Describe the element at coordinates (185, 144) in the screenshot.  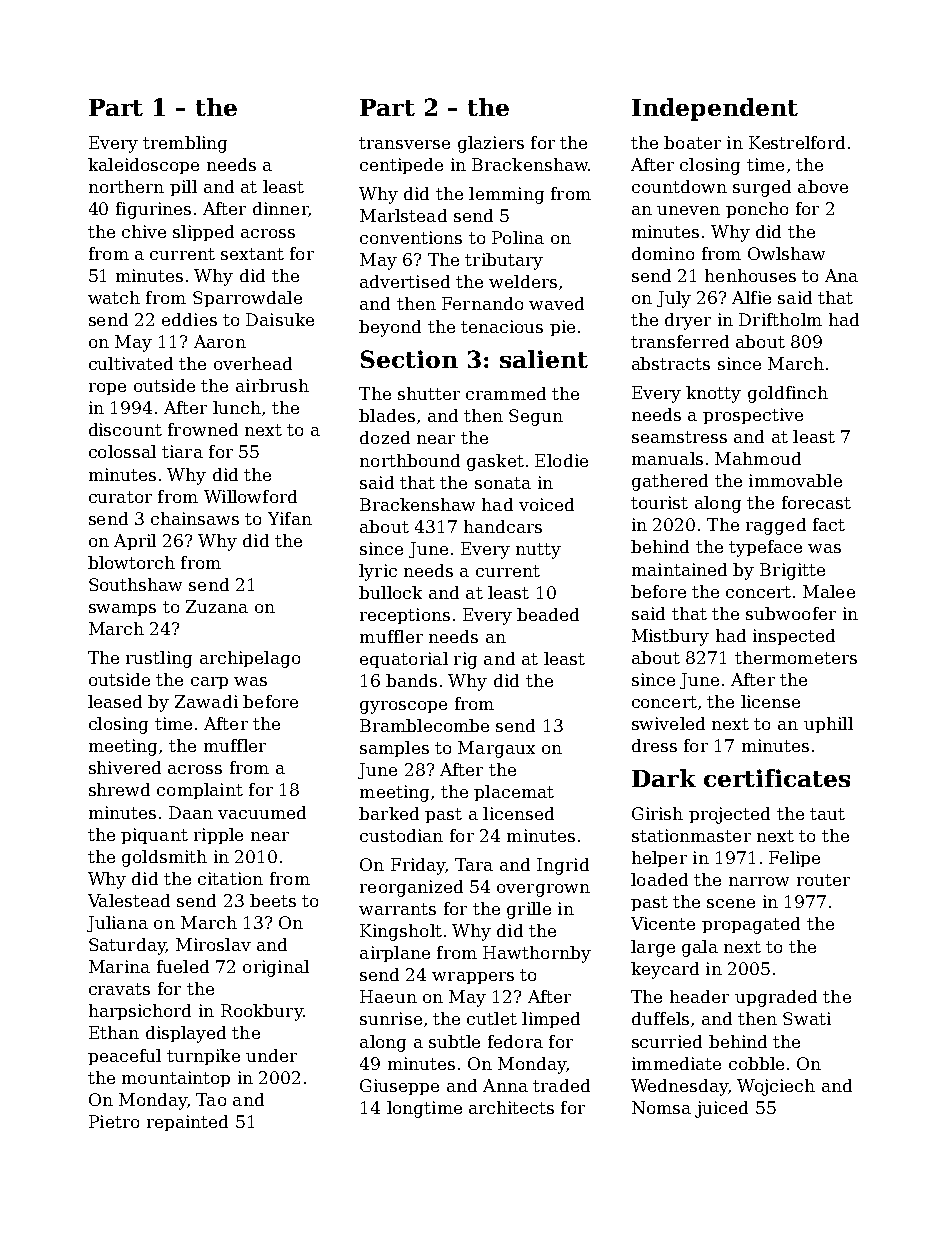
I see `trembling` at that location.
